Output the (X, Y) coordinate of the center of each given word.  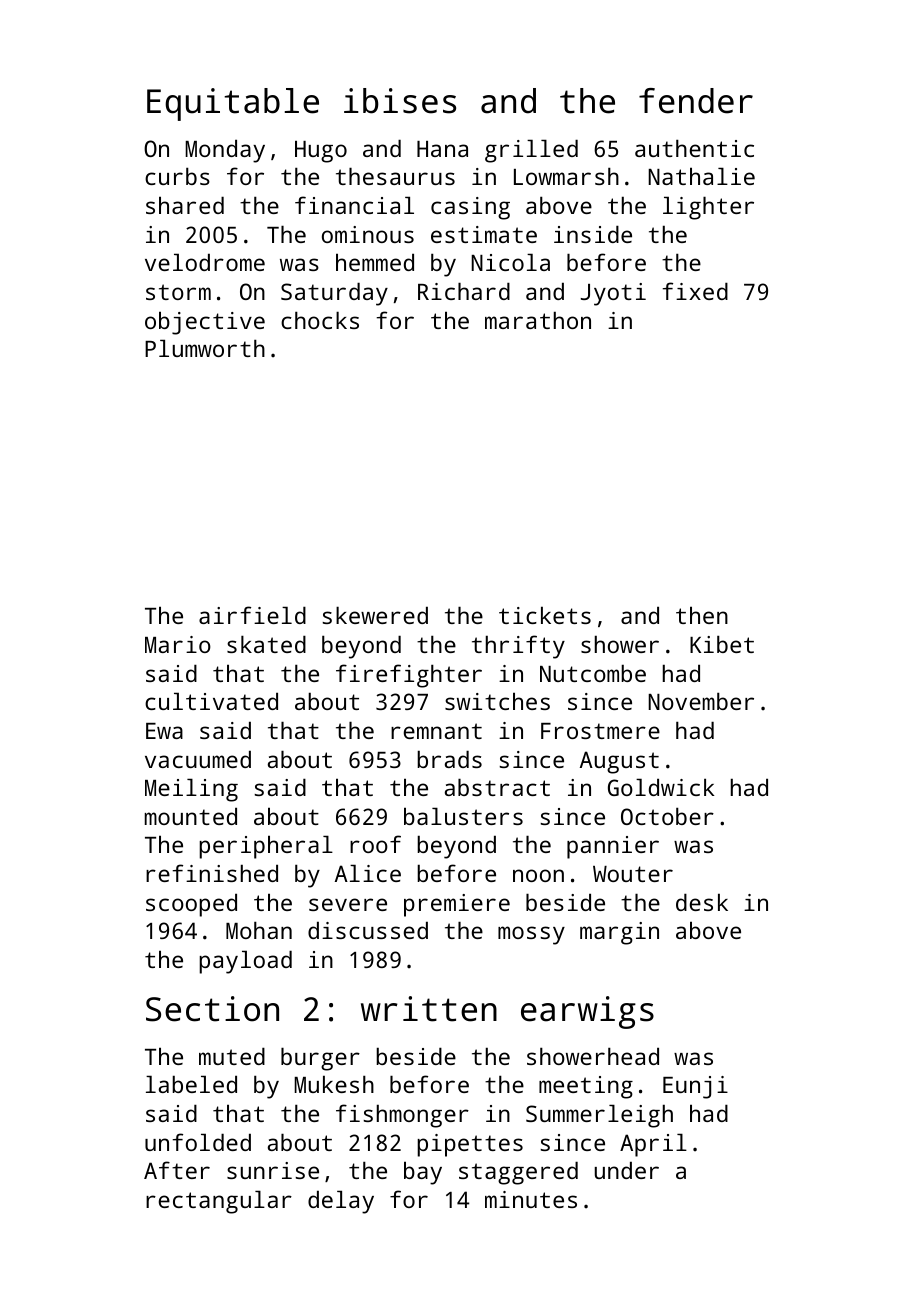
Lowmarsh (566, 176)
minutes (531, 1199)
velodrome (205, 262)
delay (341, 1202)
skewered (375, 615)
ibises (400, 101)
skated (266, 644)
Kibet (722, 644)
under (627, 1170)
